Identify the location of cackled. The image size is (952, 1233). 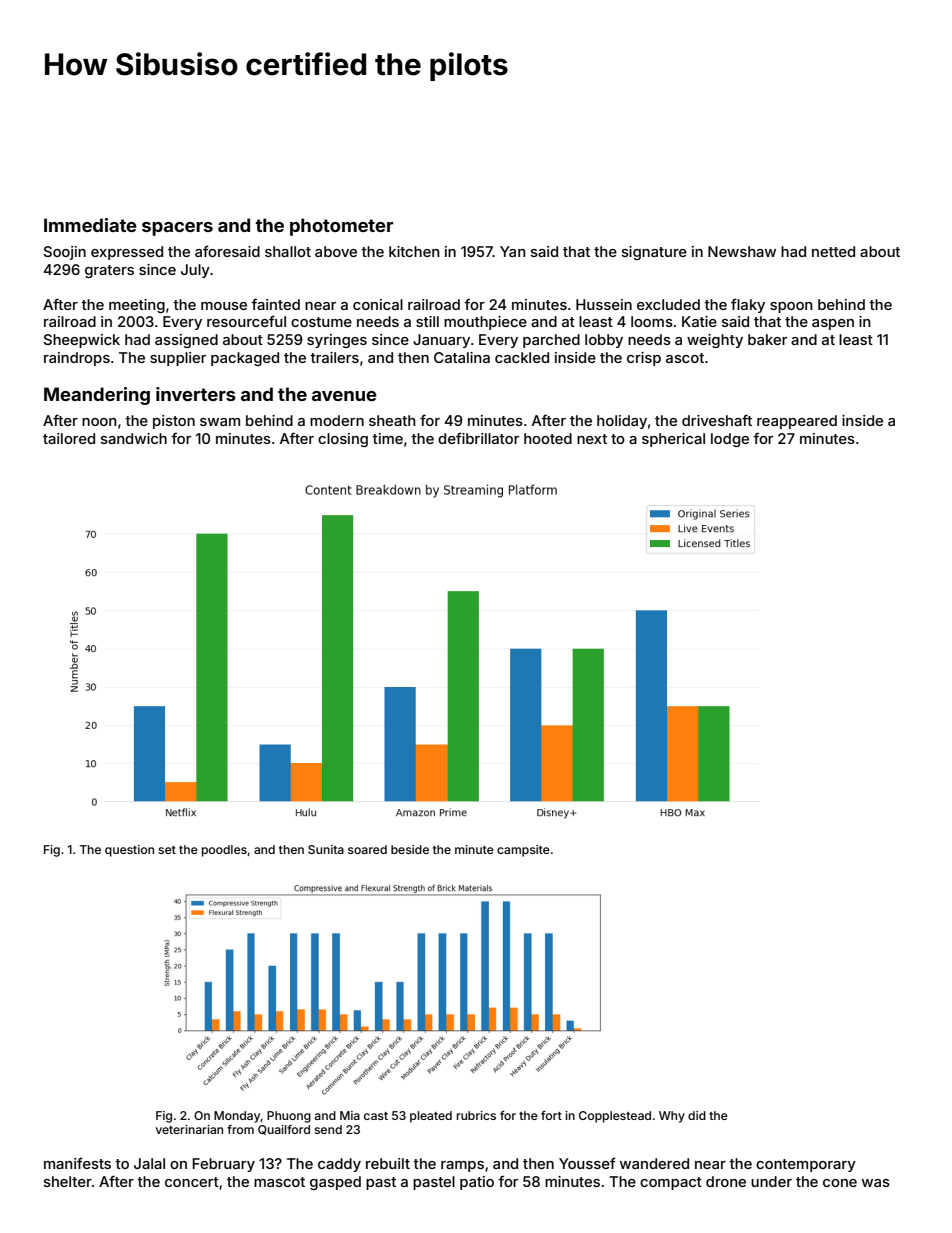
(522, 357).
